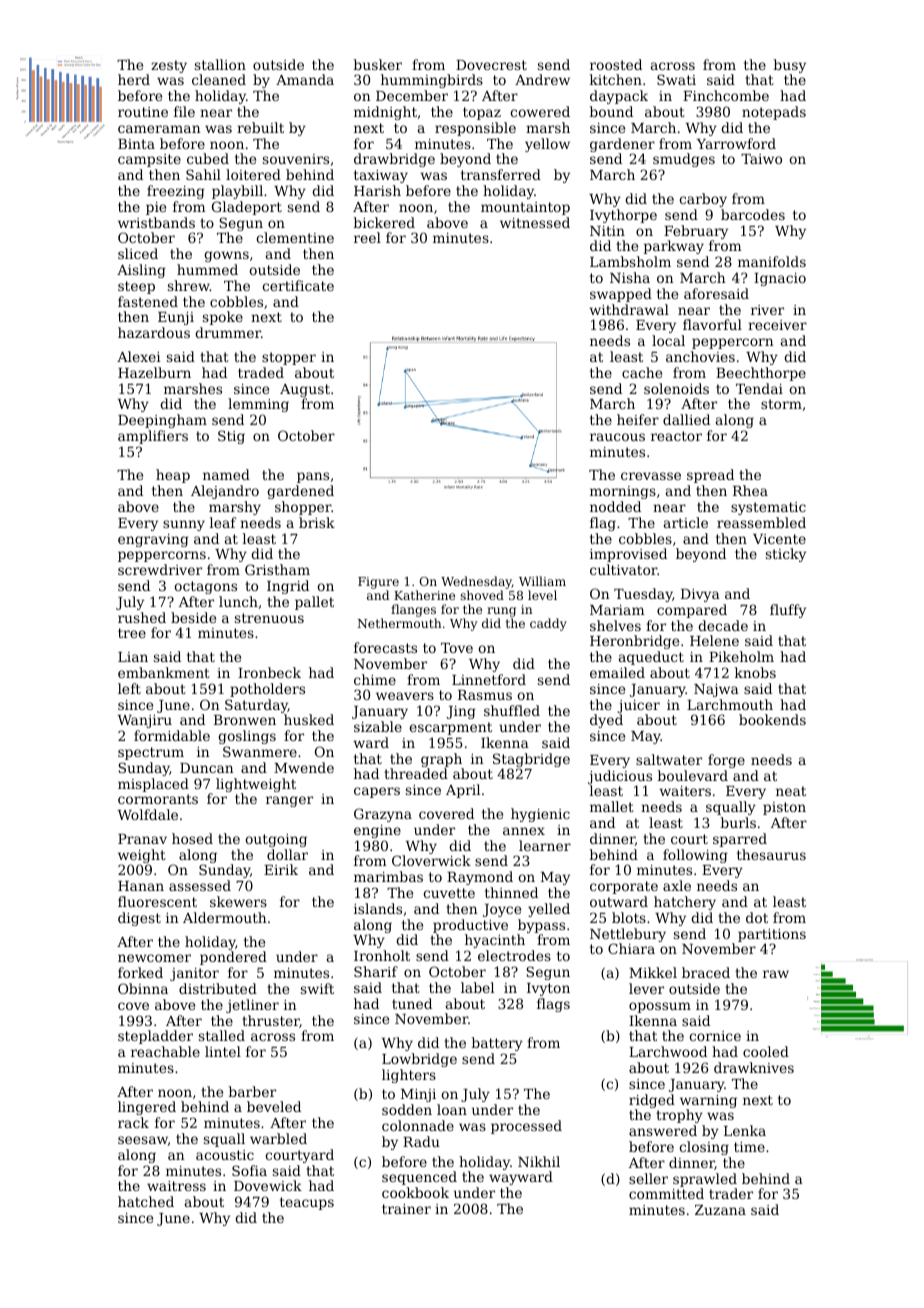 The image size is (924, 1308). What do you see at coordinates (176, 192) in the screenshot?
I see `freezing` at bounding box center [176, 192].
